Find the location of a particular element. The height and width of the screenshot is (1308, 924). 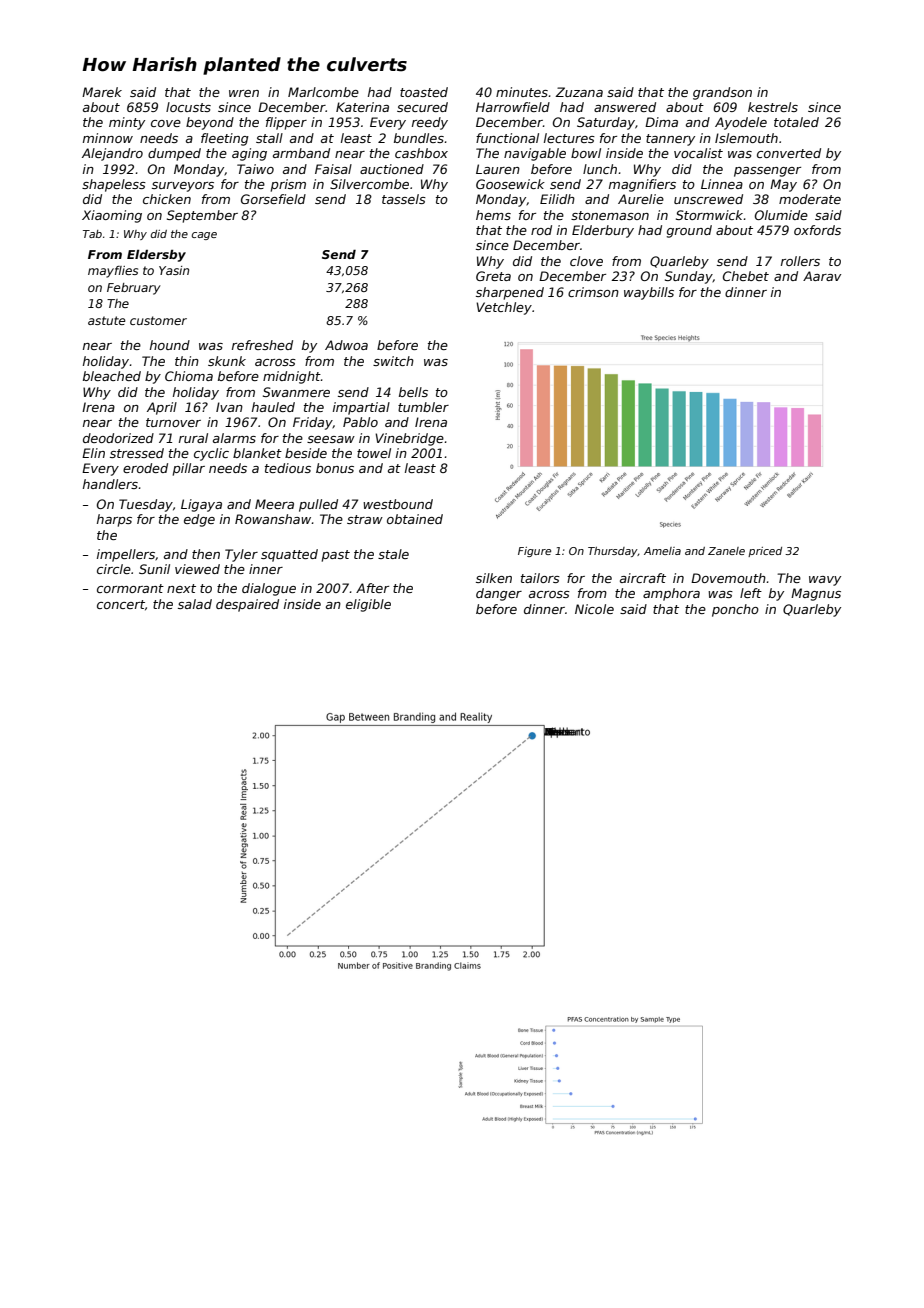

Tab is located at coordinates (92, 234).
